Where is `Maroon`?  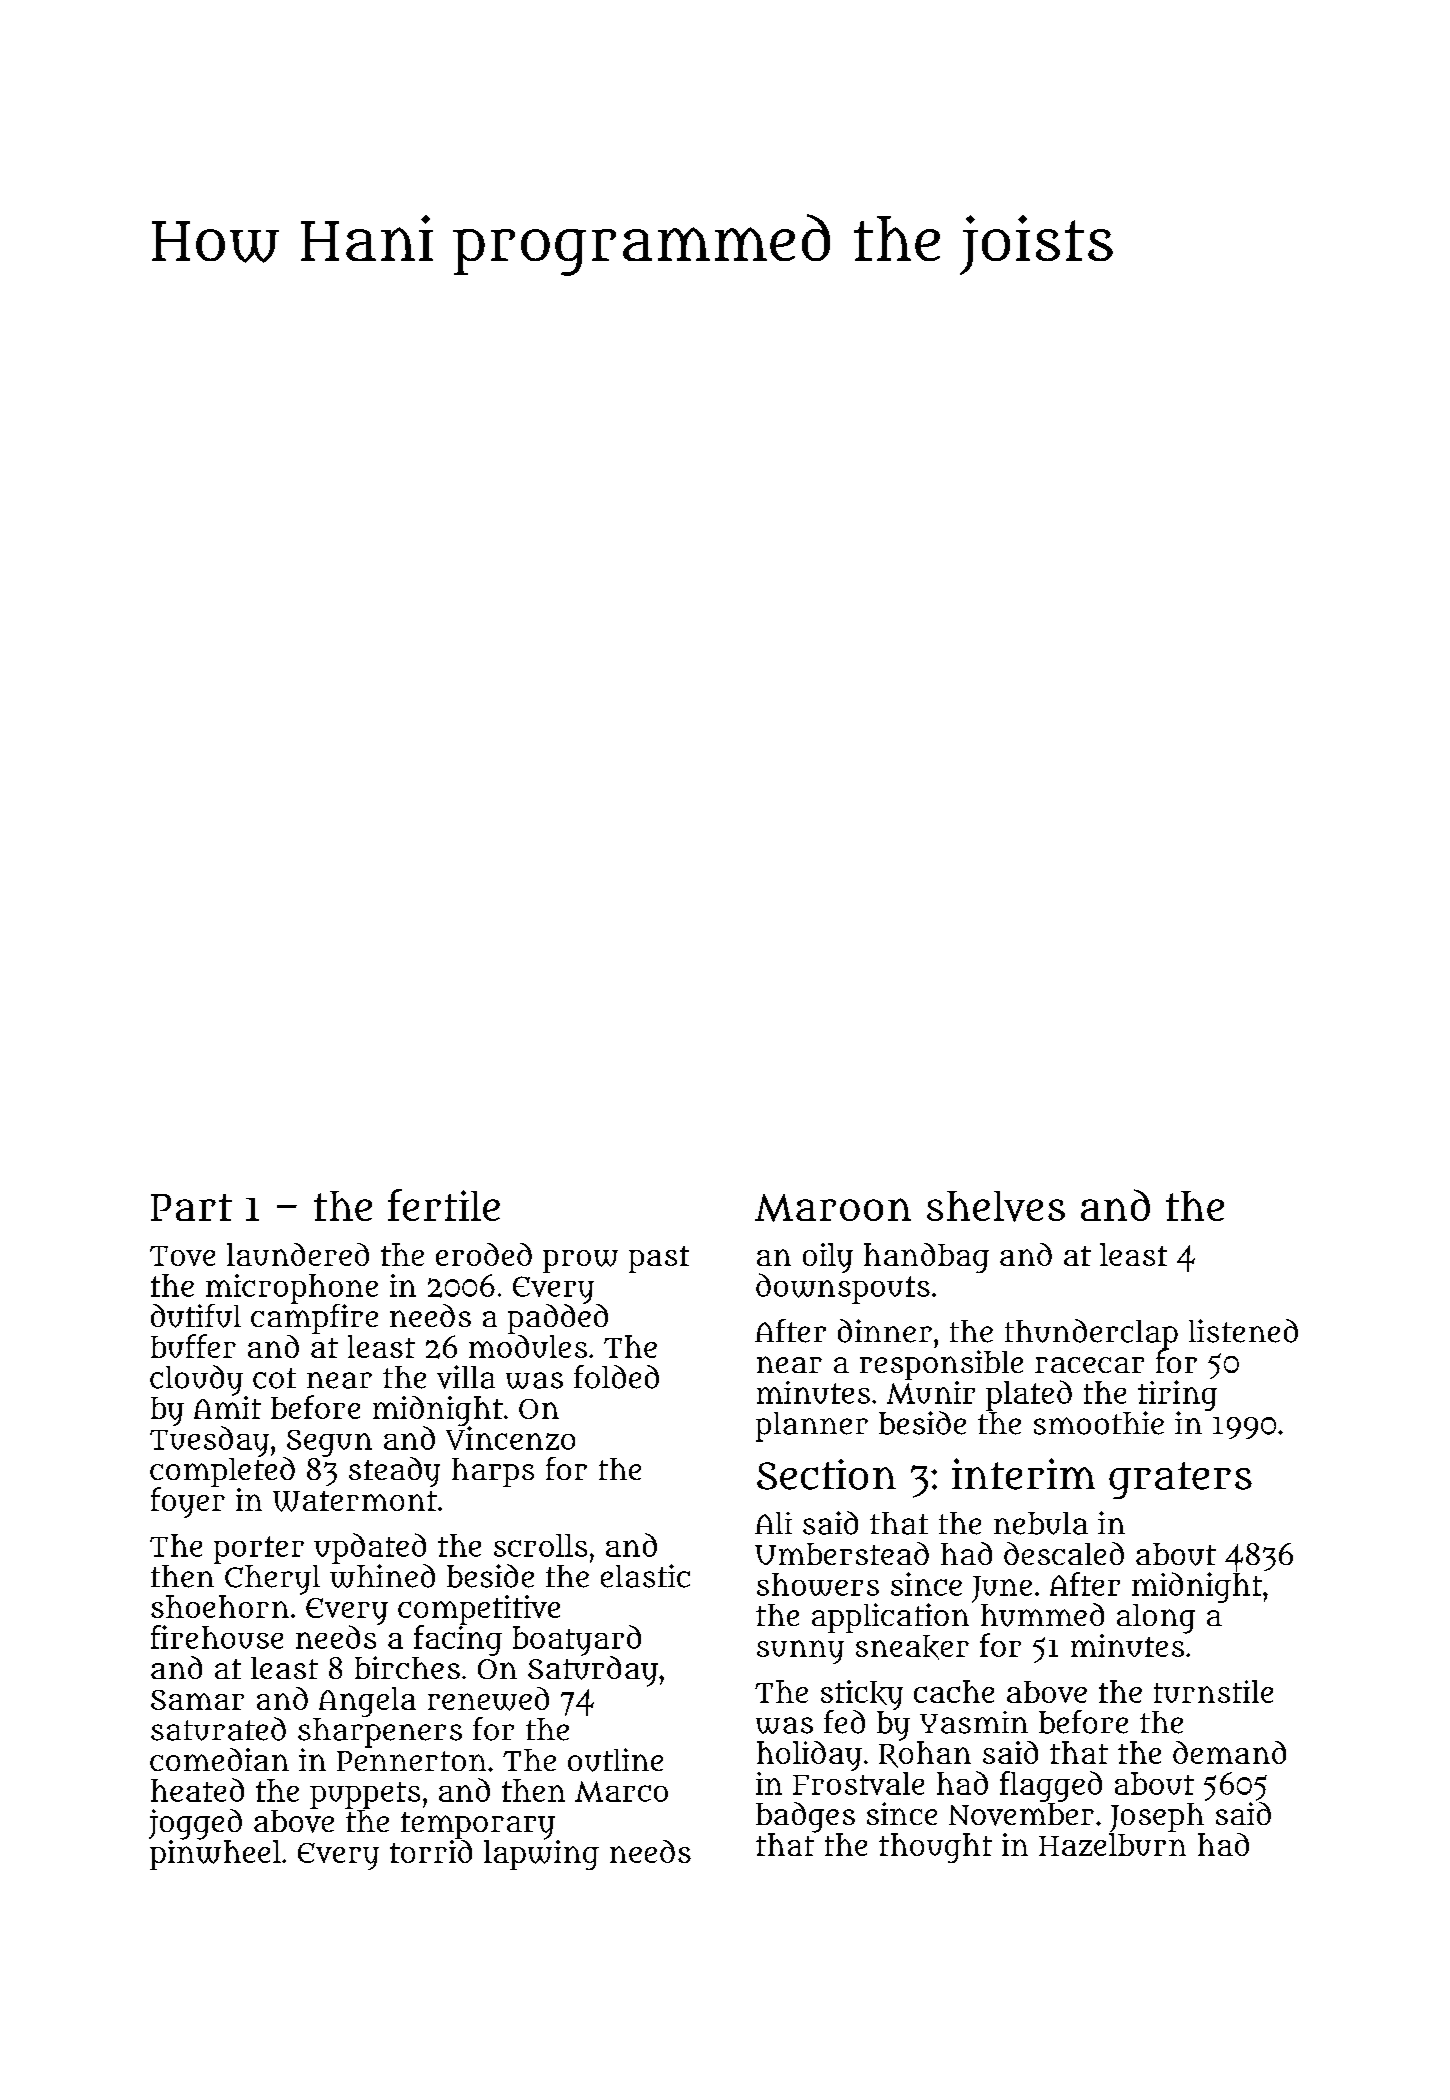 Maroon is located at coordinates (833, 1208).
